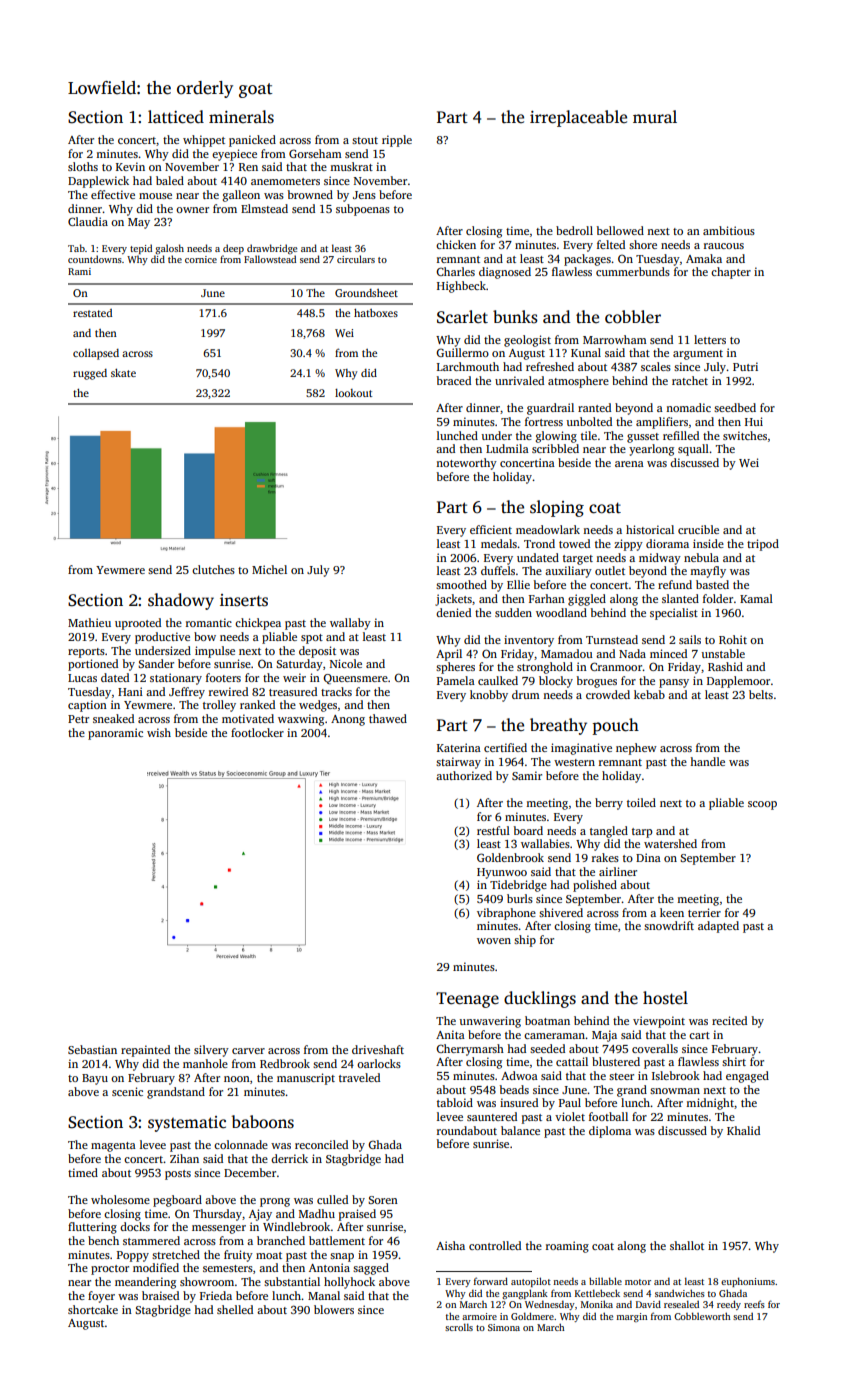 This screenshot has width=849, height=1400. What do you see at coordinates (219, 1229) in the screenshot?
I see `messenger` at bounding box center [219, 1229].
